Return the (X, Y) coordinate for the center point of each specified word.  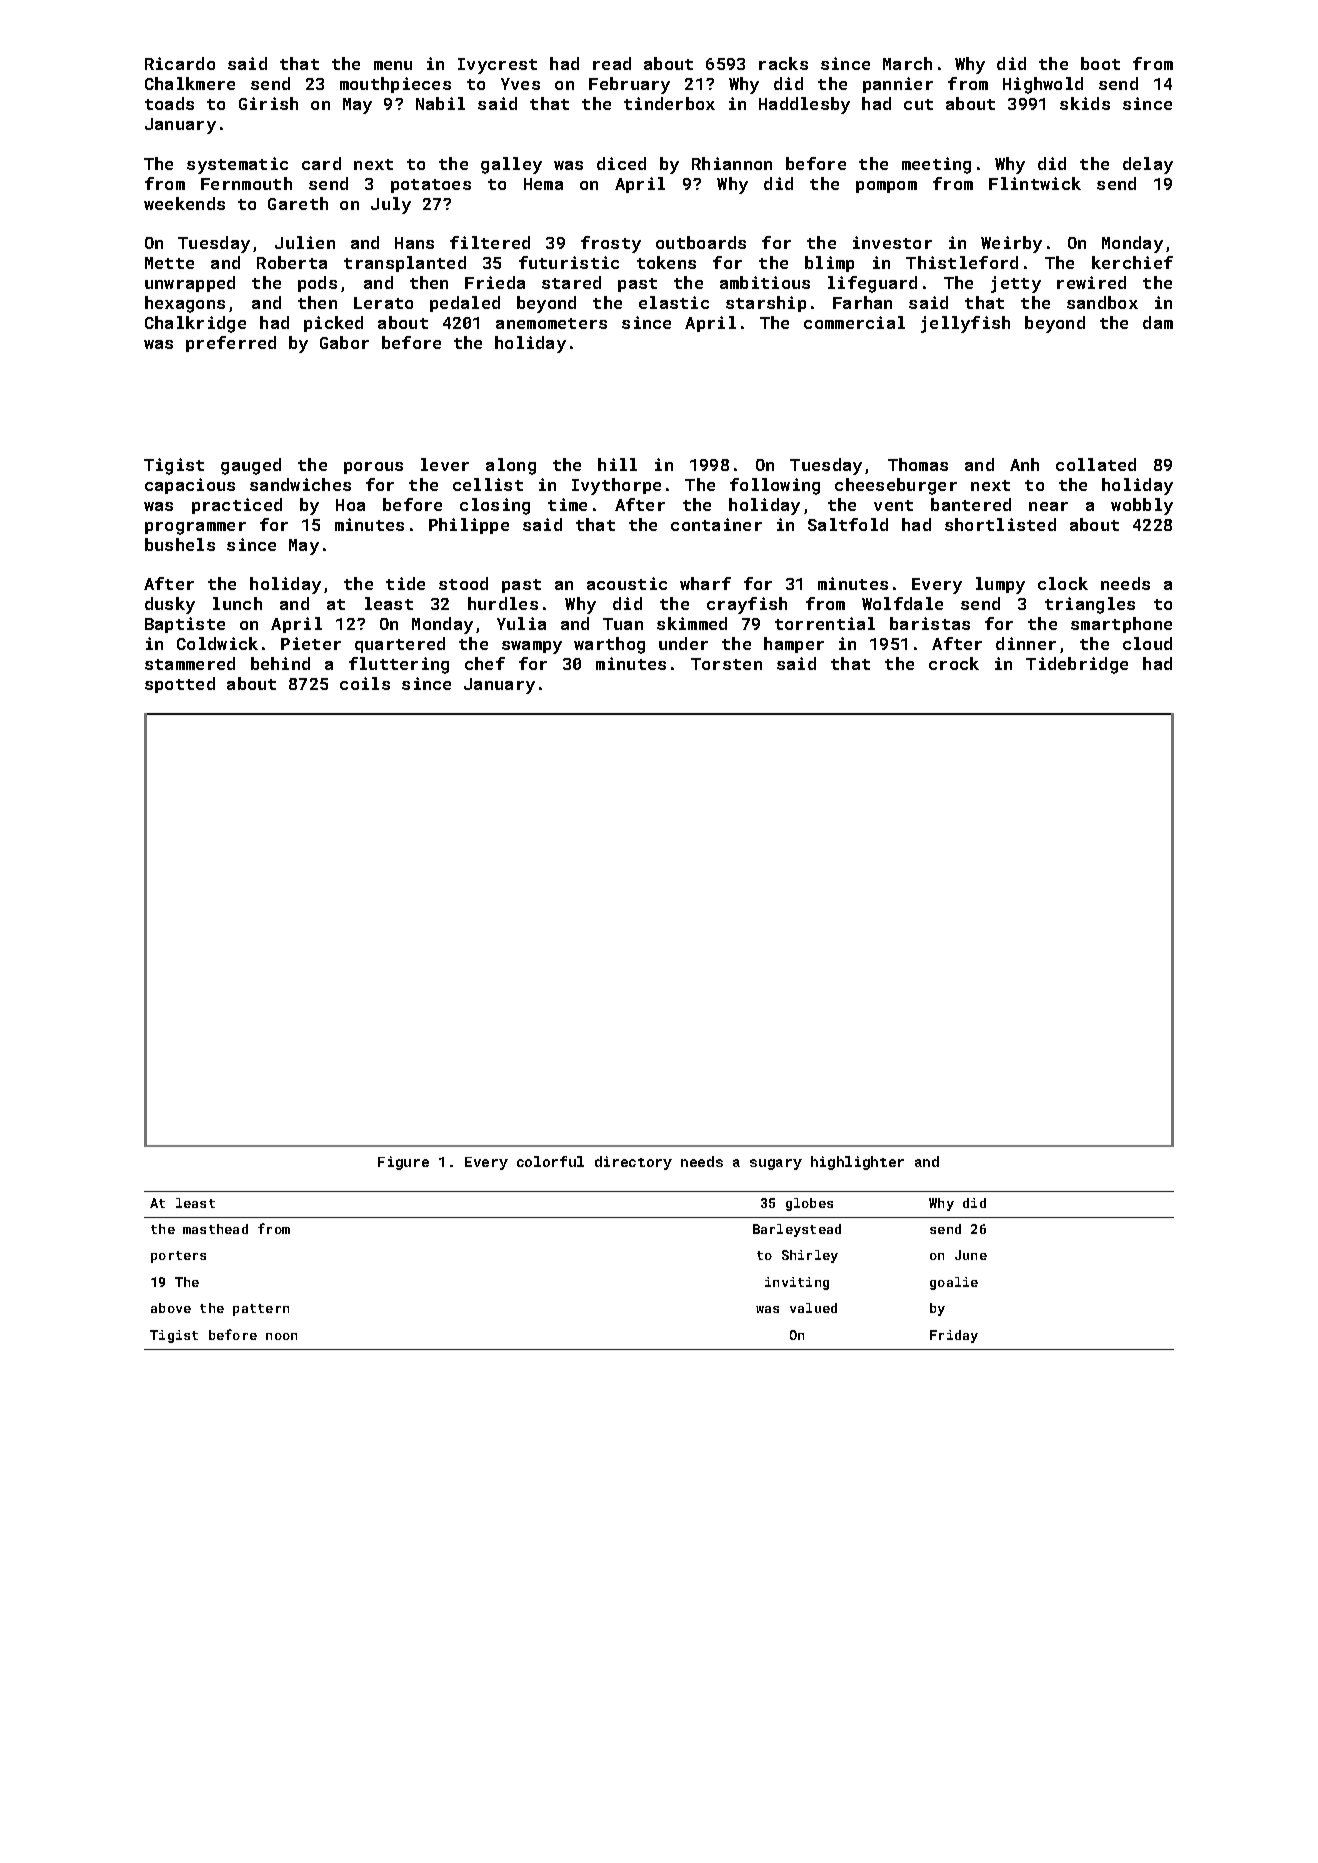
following (775, 486)
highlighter (857, 1163)
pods (317, 284)
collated (1096, 464)
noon (281, 1336)
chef (485, 663)
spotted (180, 685)
